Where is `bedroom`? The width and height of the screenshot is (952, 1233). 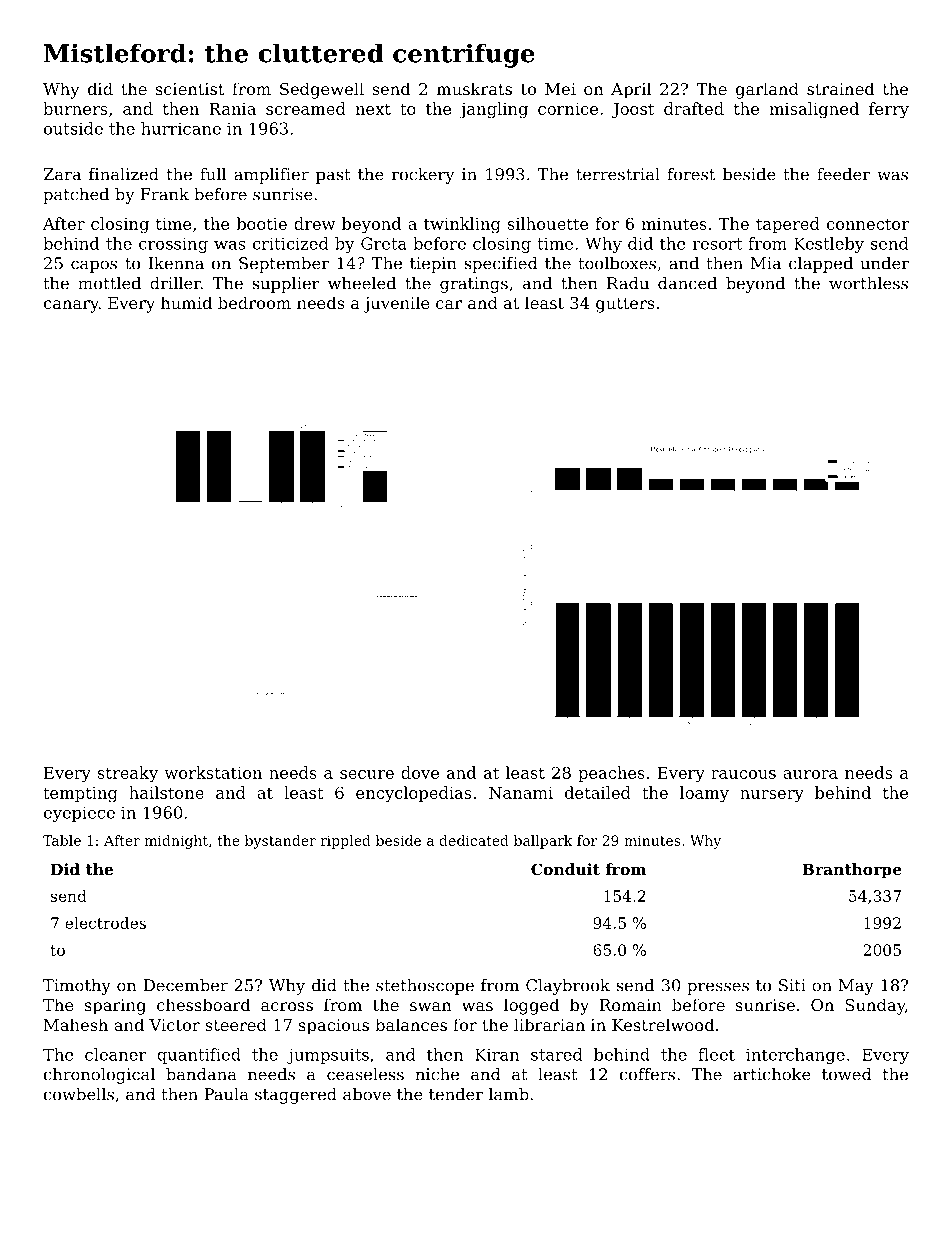
bedroom is located at coordinates (254, 302).
